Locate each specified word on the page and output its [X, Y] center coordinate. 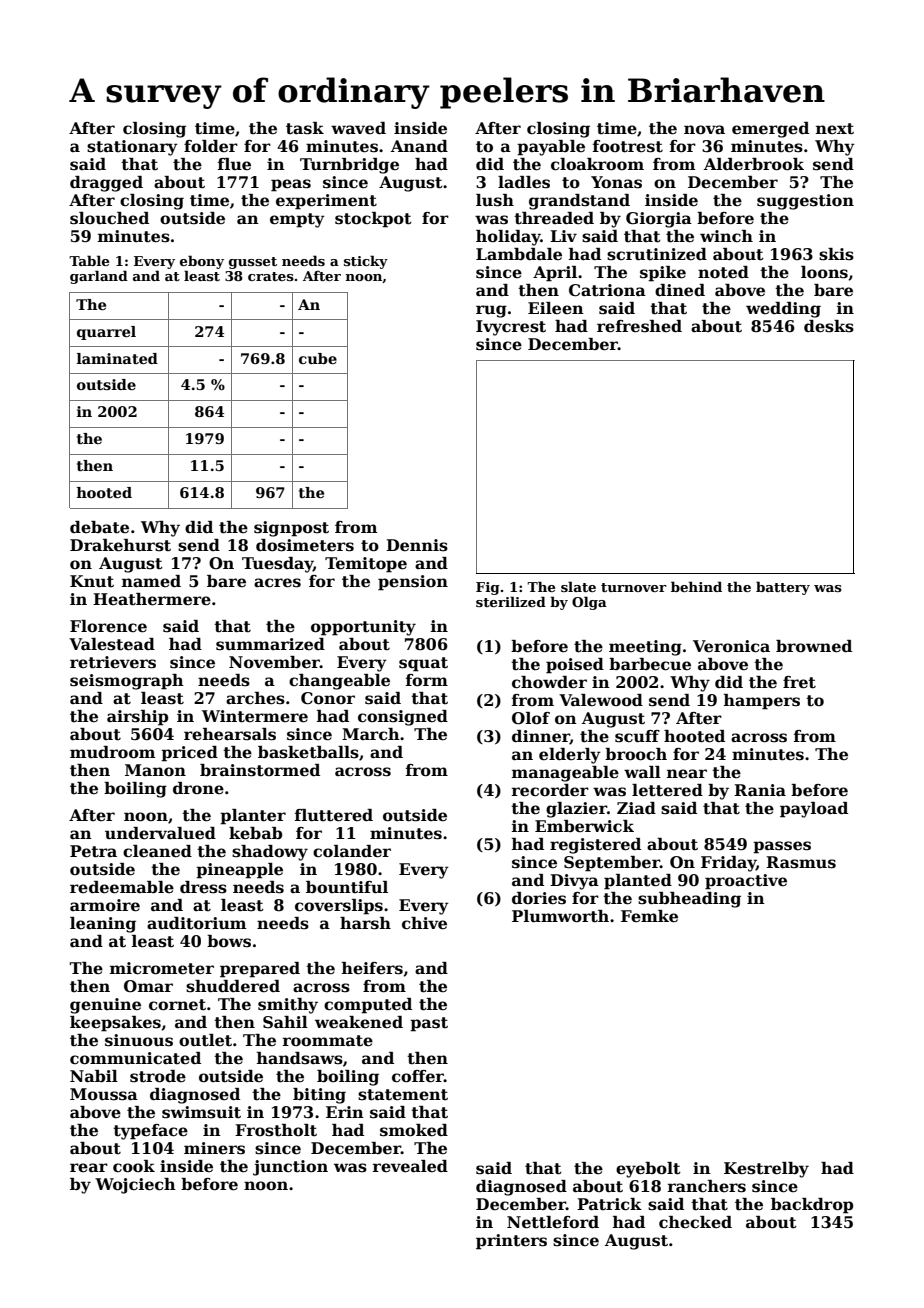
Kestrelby [766, 1170]
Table [89, 260]
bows [229, 941]
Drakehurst [120, 545]
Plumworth [560, 916]
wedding [783, 310]
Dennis [417, 545]
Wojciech [135, 1186]
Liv [563, 236]
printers [511, 1242]
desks [829, 326]
